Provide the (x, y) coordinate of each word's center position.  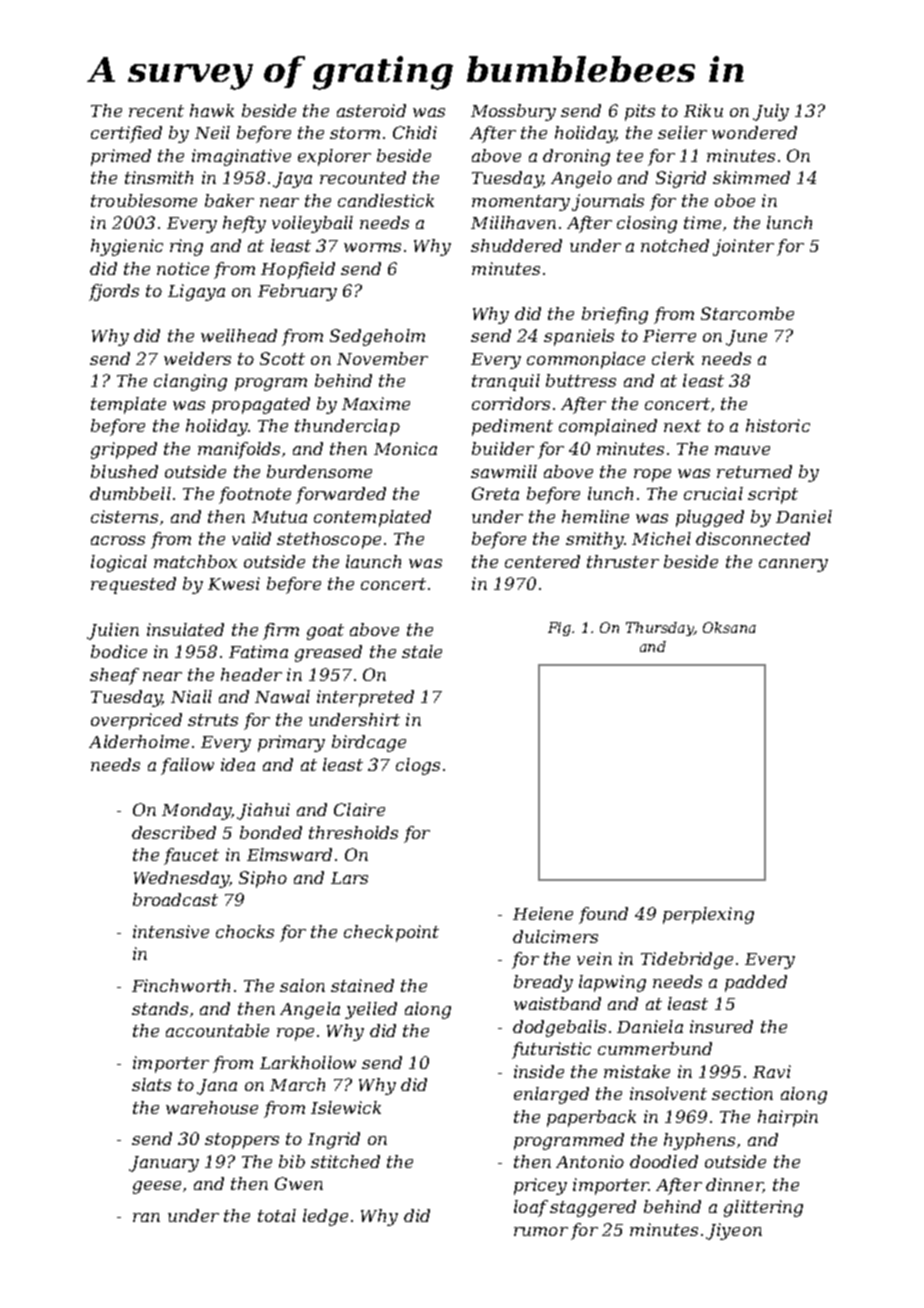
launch (373, 561)
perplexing (708, 915)
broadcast (175, 899)
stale (422, 651)
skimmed (751, 177)
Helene (543, 913)
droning (576, 157)
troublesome (144, 200)
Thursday (660, 629)
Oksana (729, 627)
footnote (255, 495)
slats (151, 1084)
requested (133, 585)
